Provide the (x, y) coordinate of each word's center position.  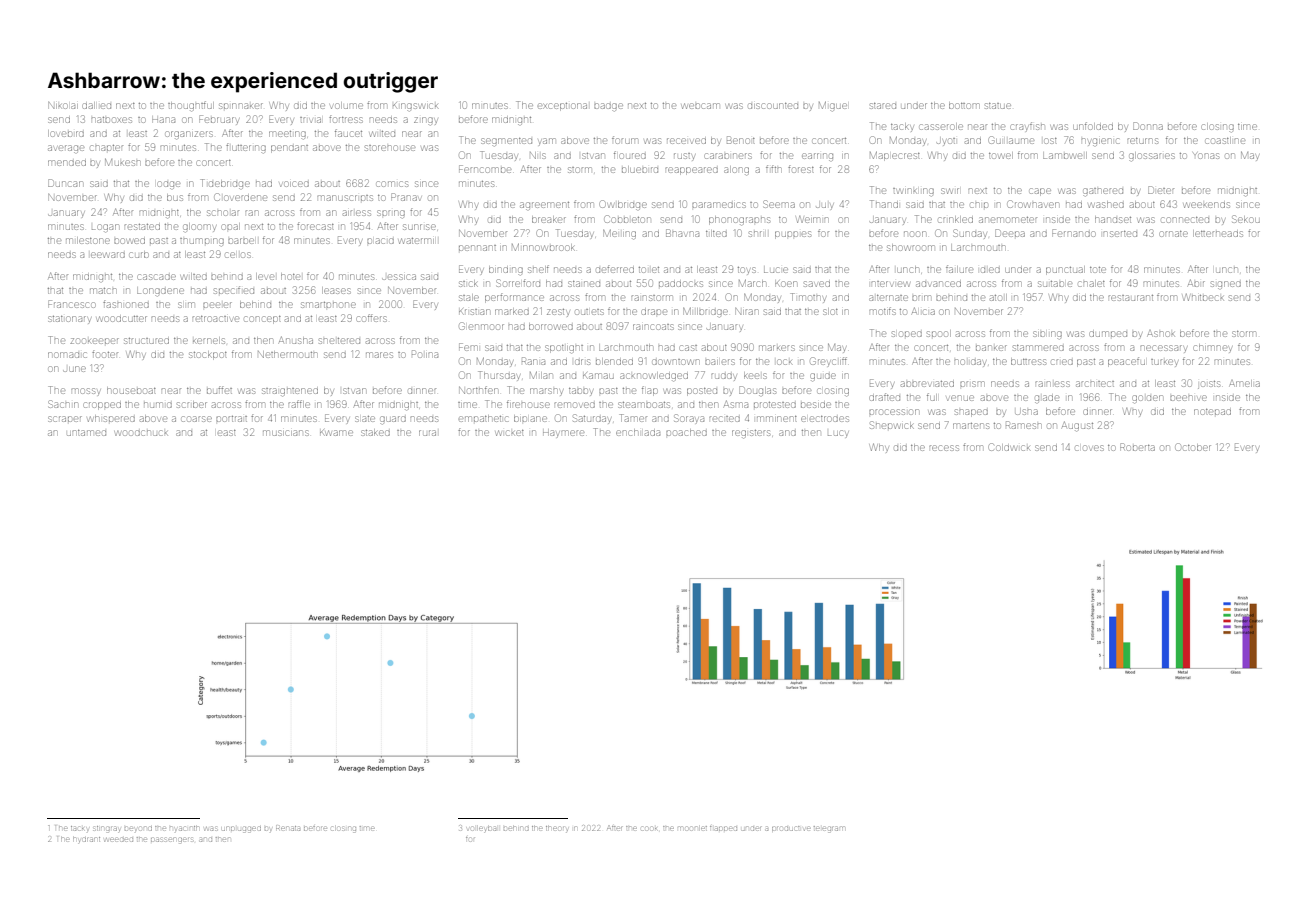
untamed (86, 433)
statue (998, 106)
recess (944, 448)
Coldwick (1009, 447)
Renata (288, 828)
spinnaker (241, 106)
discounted (773, 106)
